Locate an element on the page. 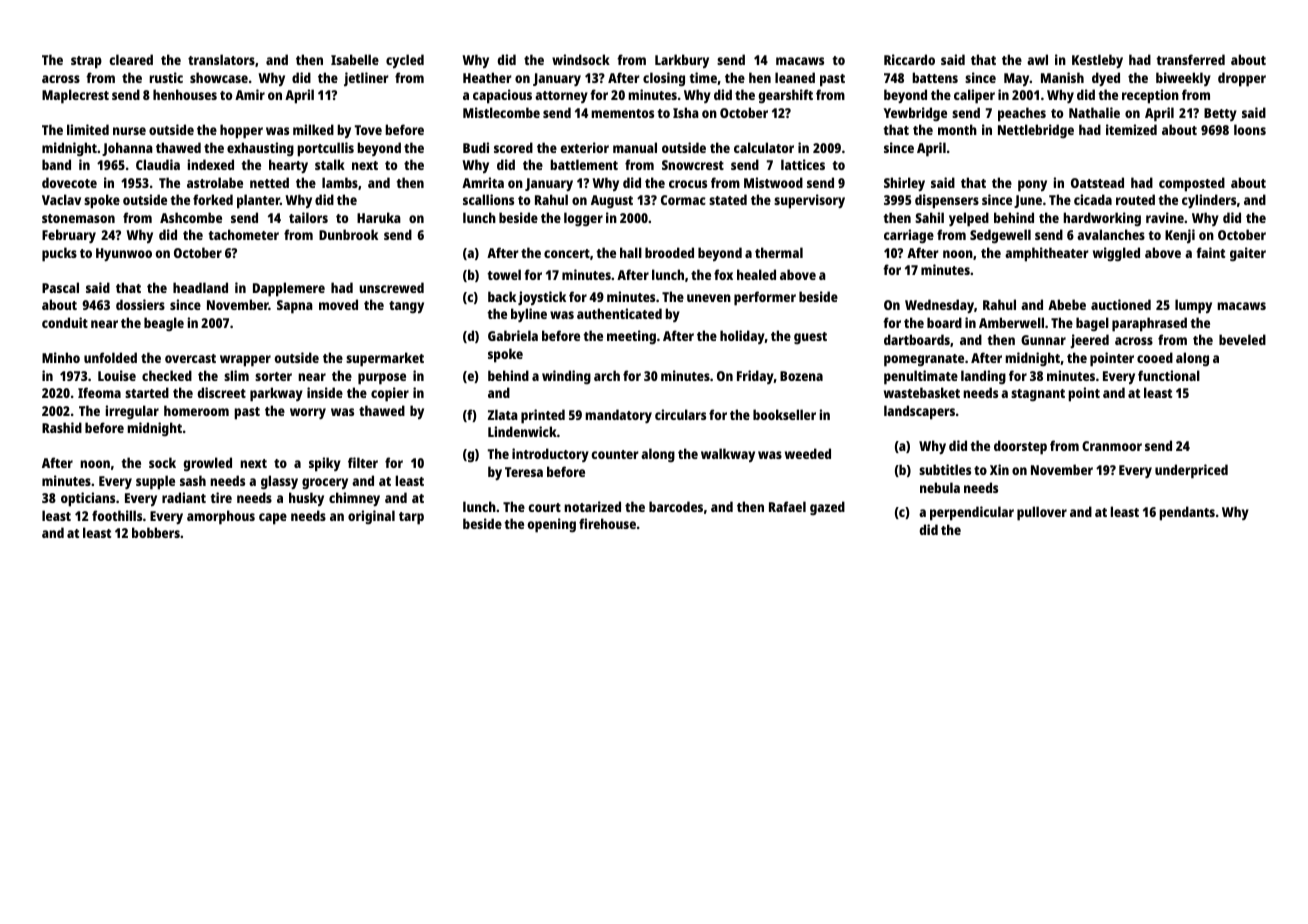 Image resolution: width=1308 pixels, height=924 pixels. unfolded is located at coordinates (110, 357).
